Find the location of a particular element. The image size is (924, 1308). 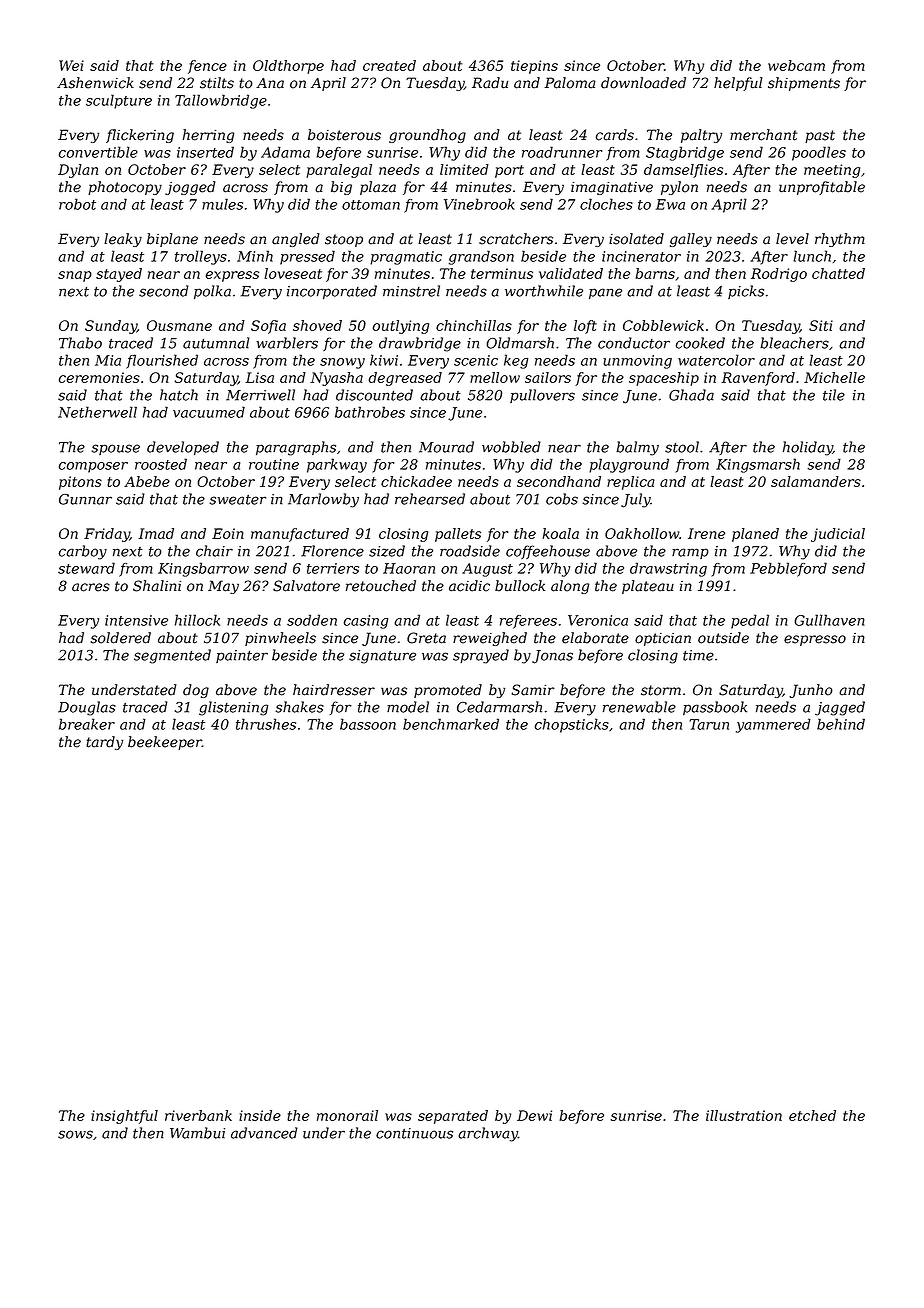

ramp is located at coordinates (690, 553).
